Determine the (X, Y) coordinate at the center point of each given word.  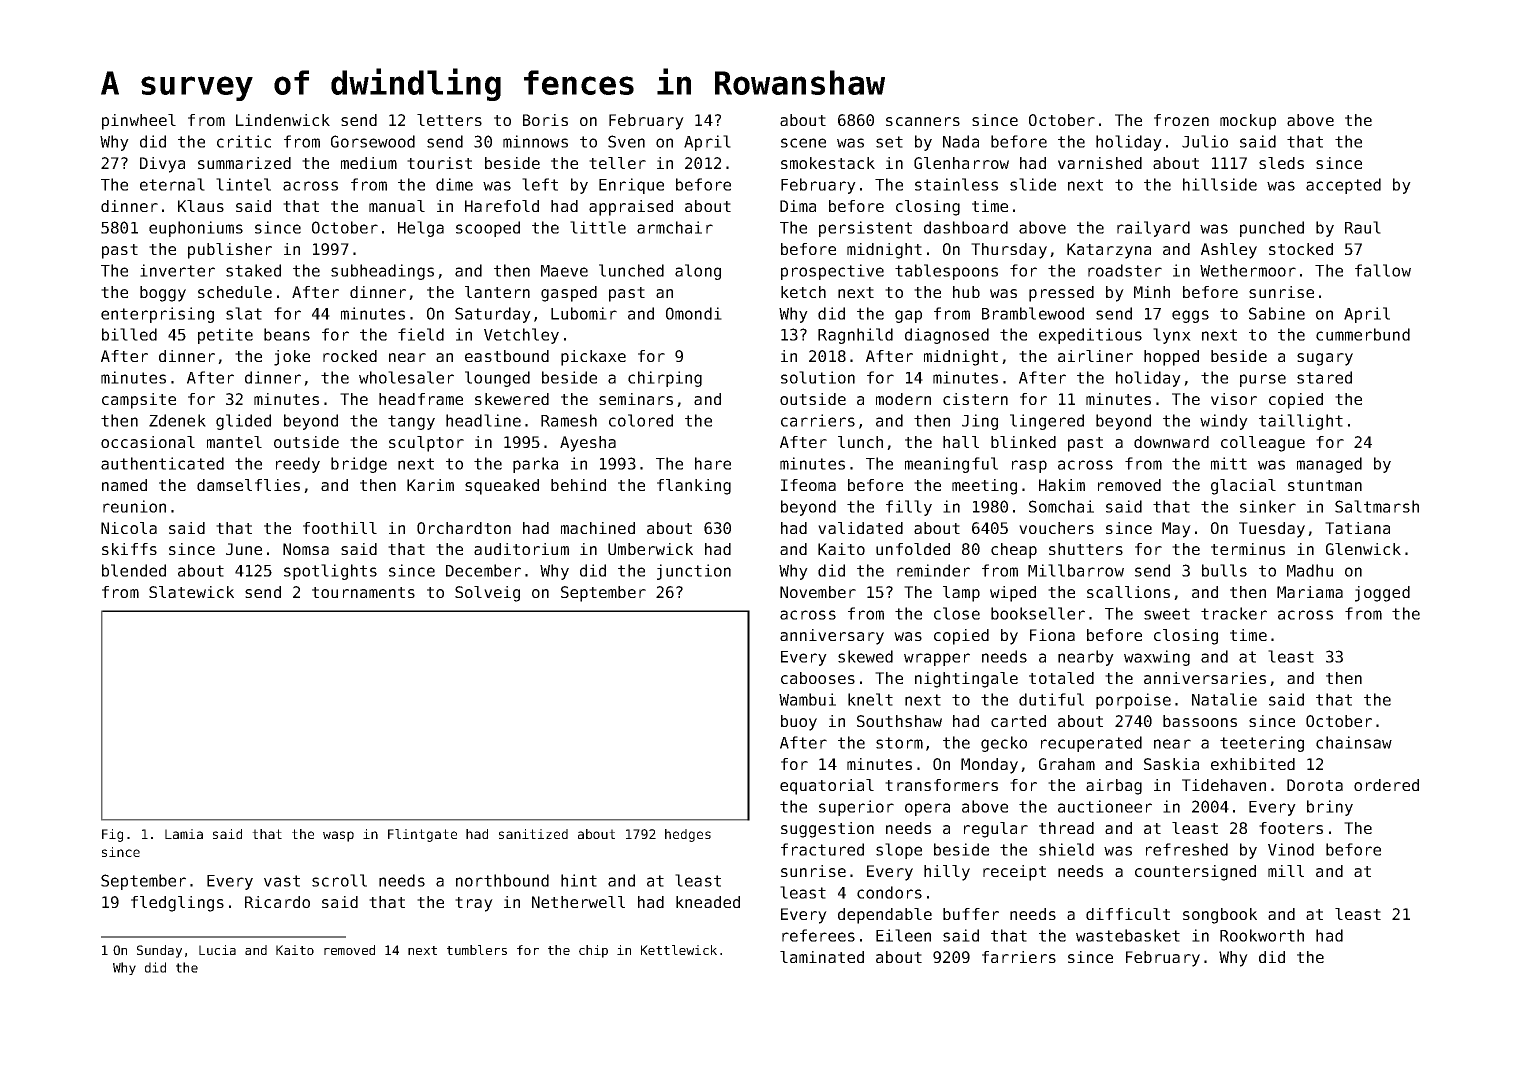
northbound (502, 880)
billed (129, 334)
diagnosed (947, 336)
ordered (1386, 785)
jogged (1382, 594)
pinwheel (139, 122)
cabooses (818, 678)
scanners (923, 121)
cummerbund (1363, 334)
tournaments (363, 592)
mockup (1248, 122)
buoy (799, 723)
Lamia (184, 834)
